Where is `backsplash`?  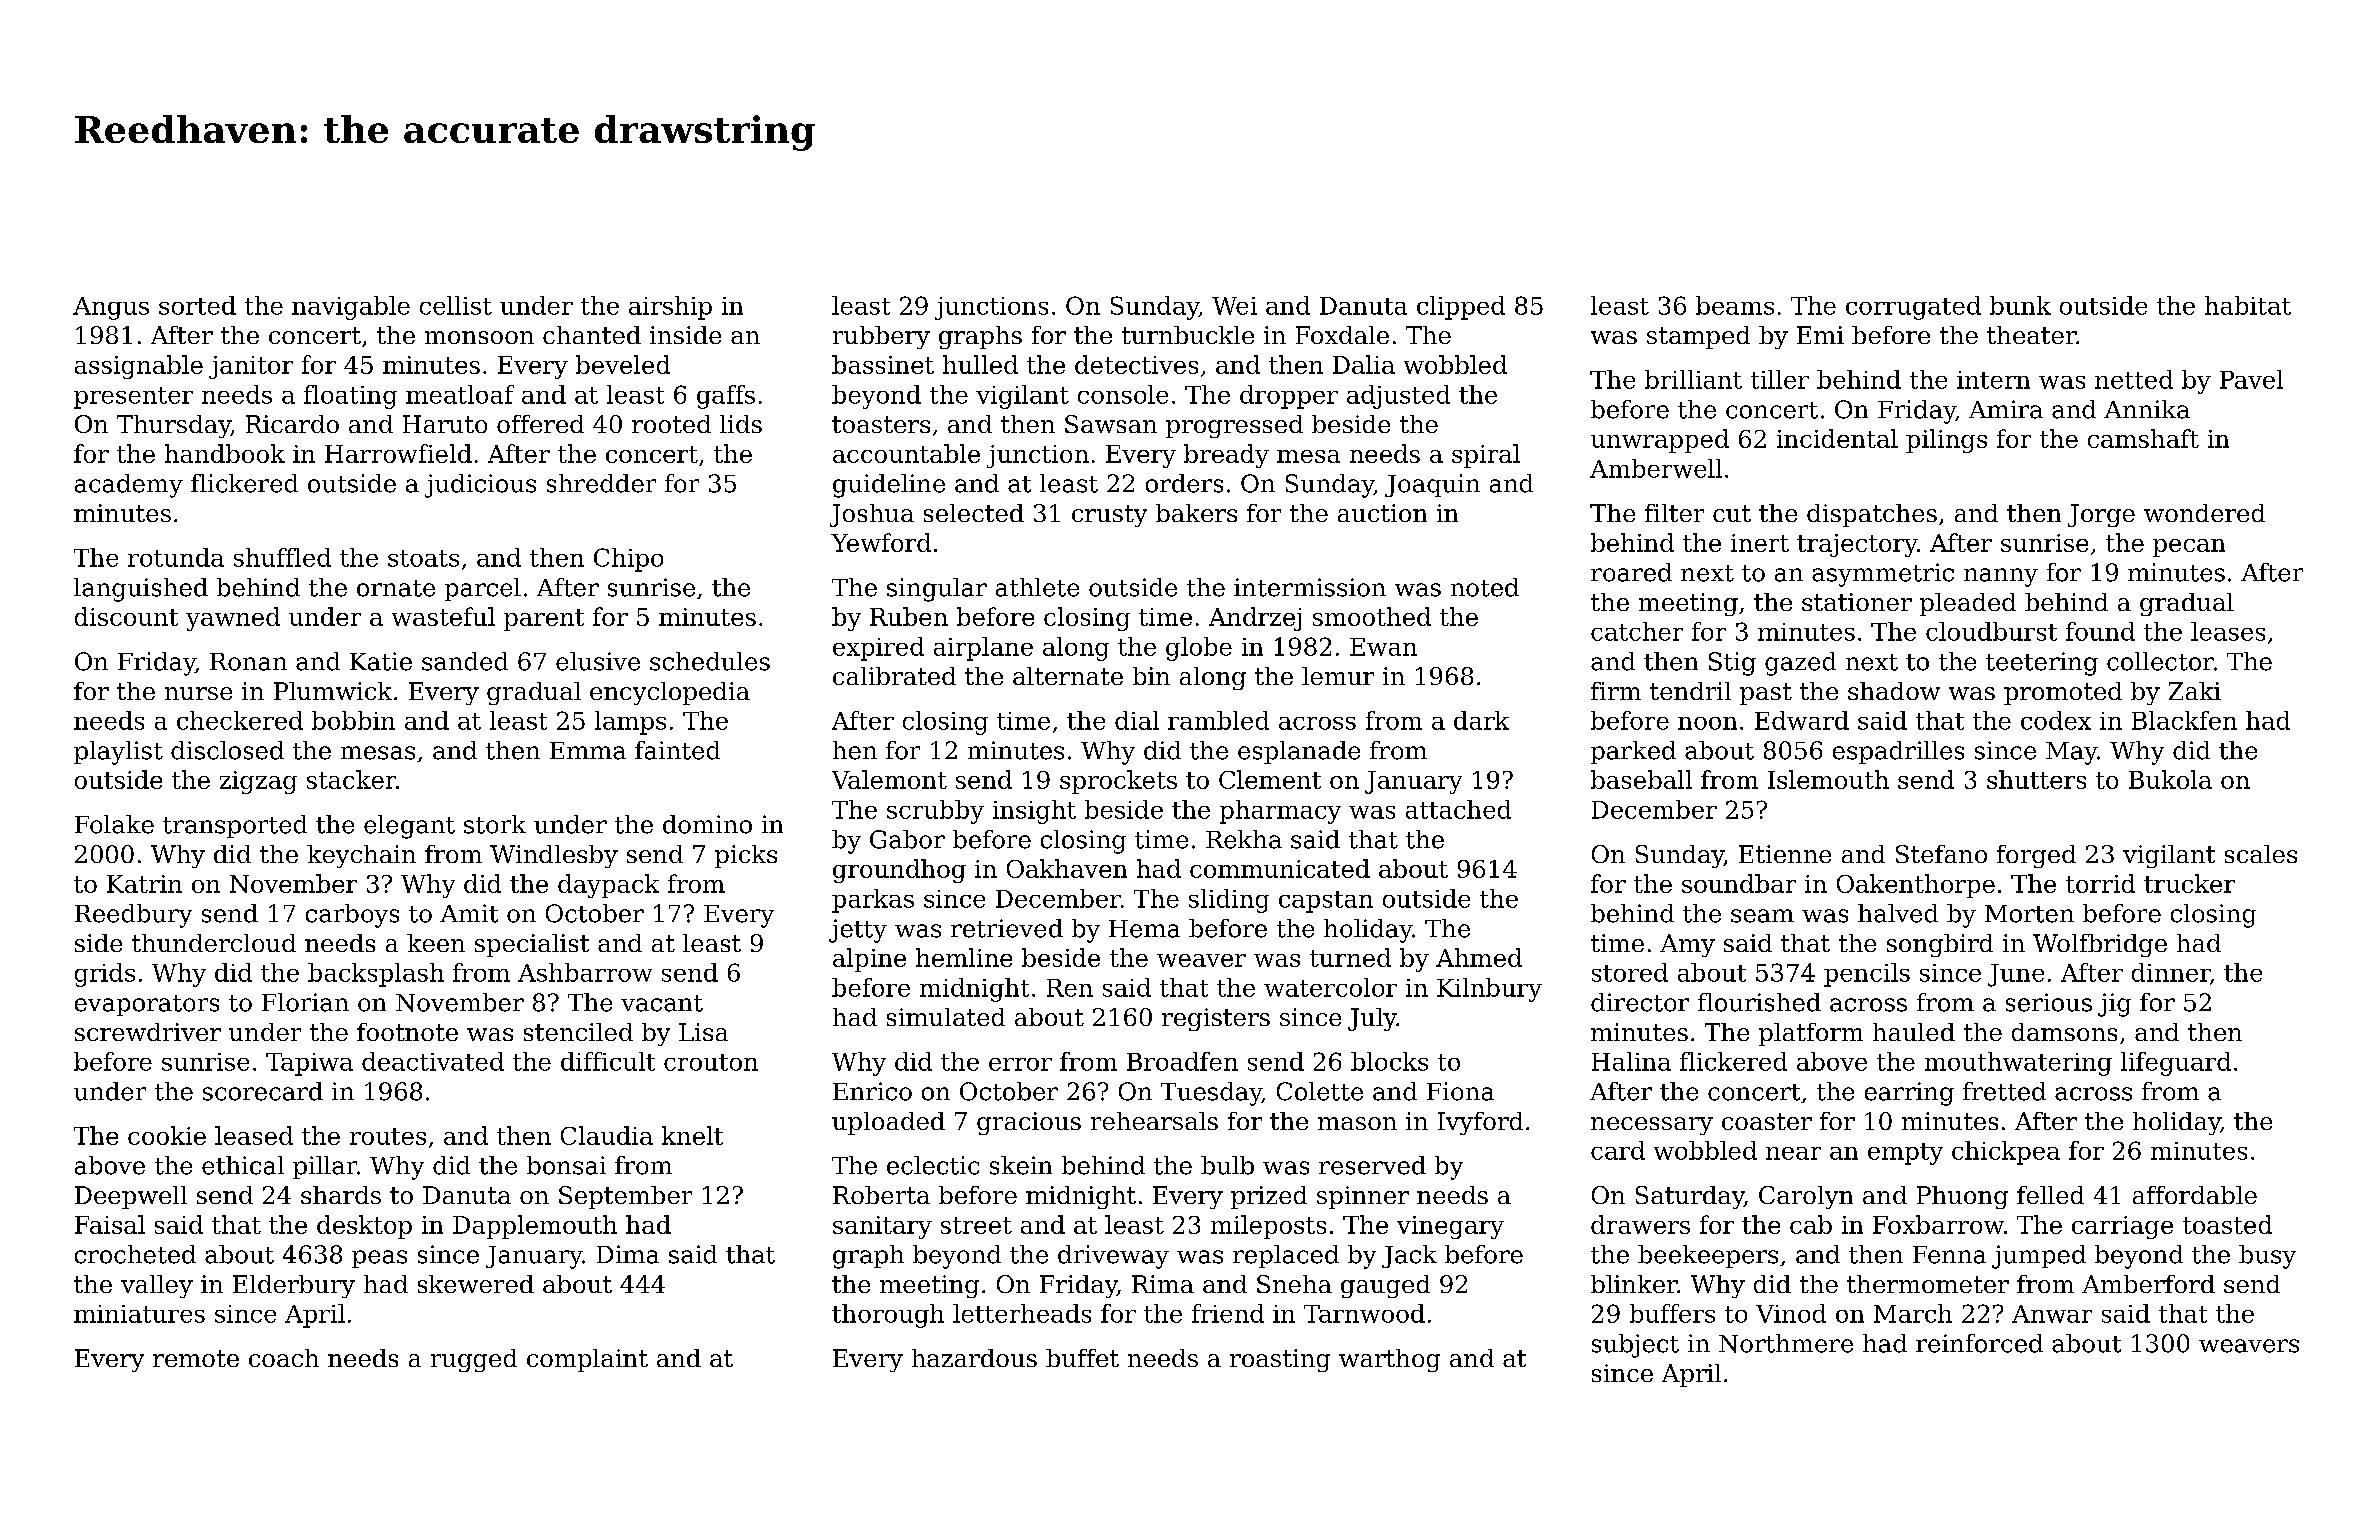
backsplash is located at coordinates (376, 975).
